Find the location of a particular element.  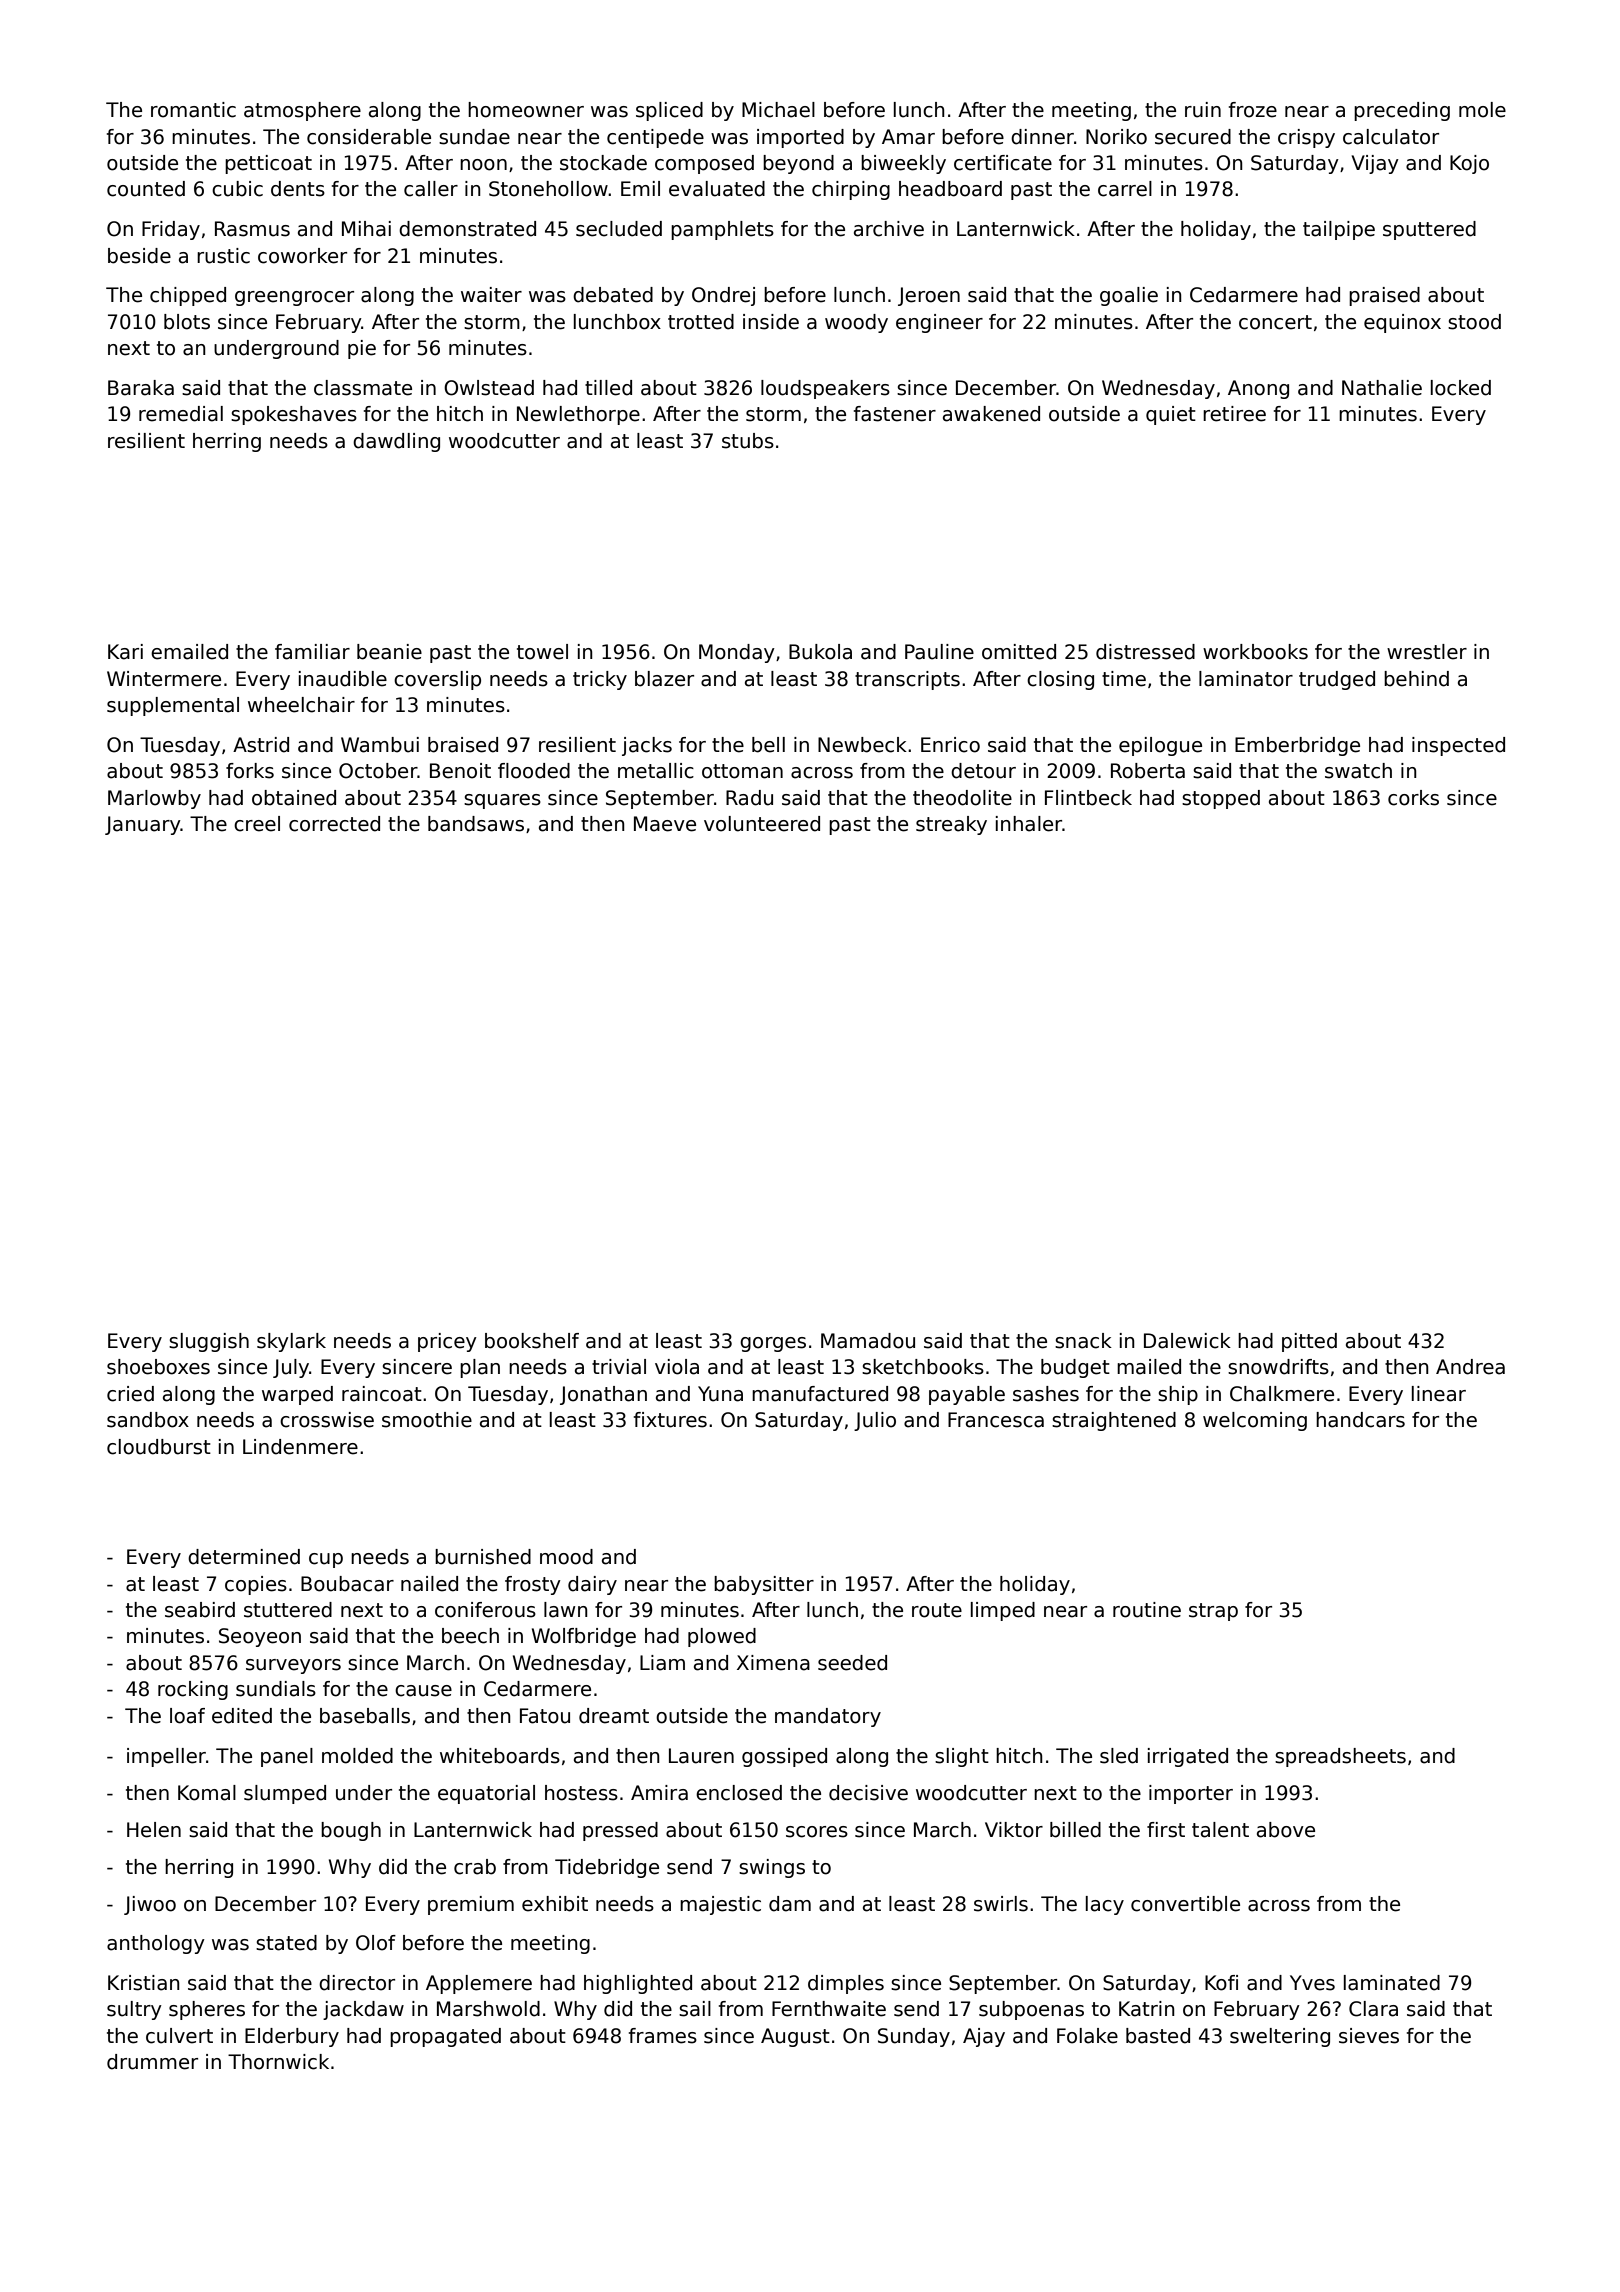

goalie is located at coordinates (1129, 296).
